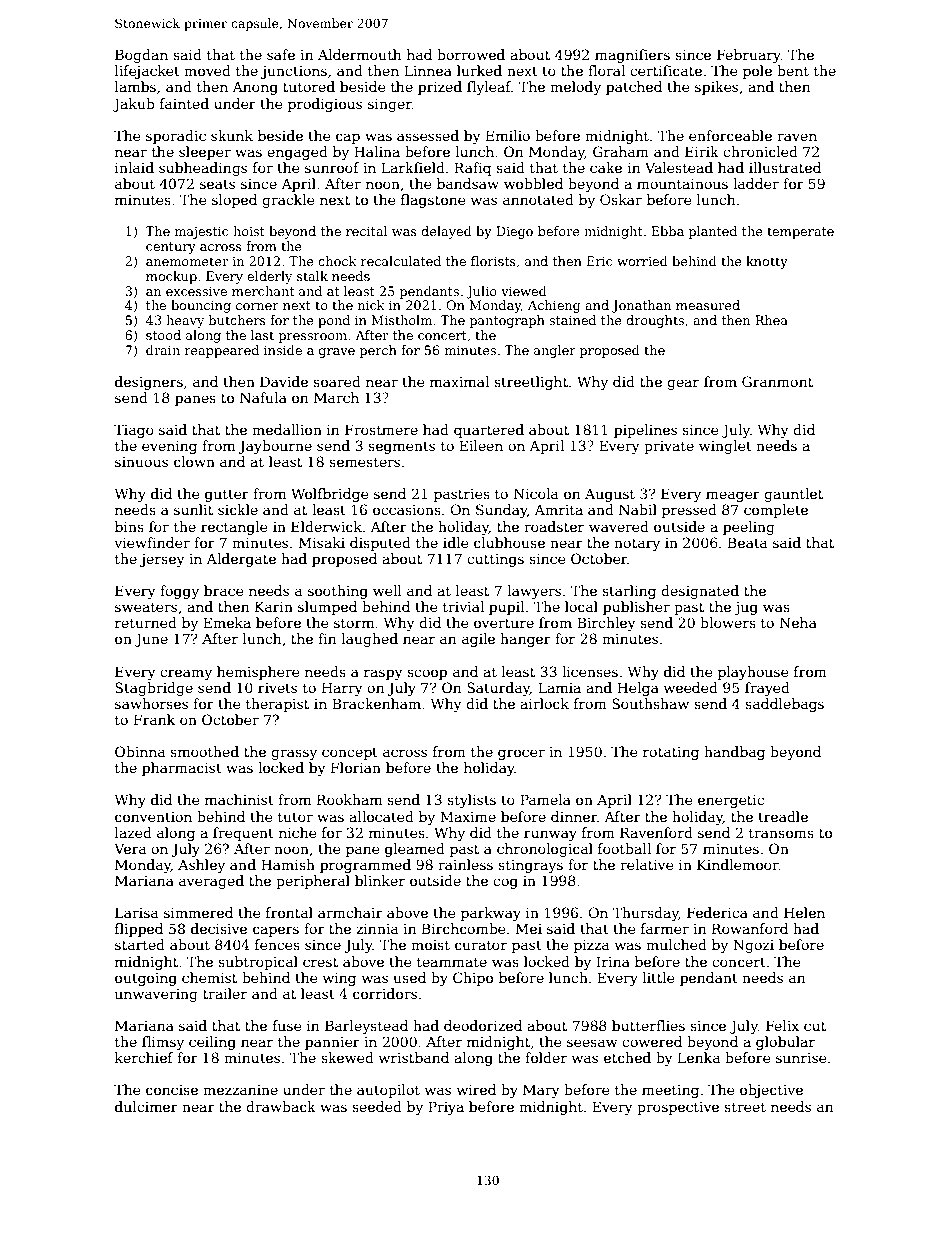  What do you see at coordinates (356, 767) in the screenshot?
I see `Florian` at bounding box center [356, 767].
